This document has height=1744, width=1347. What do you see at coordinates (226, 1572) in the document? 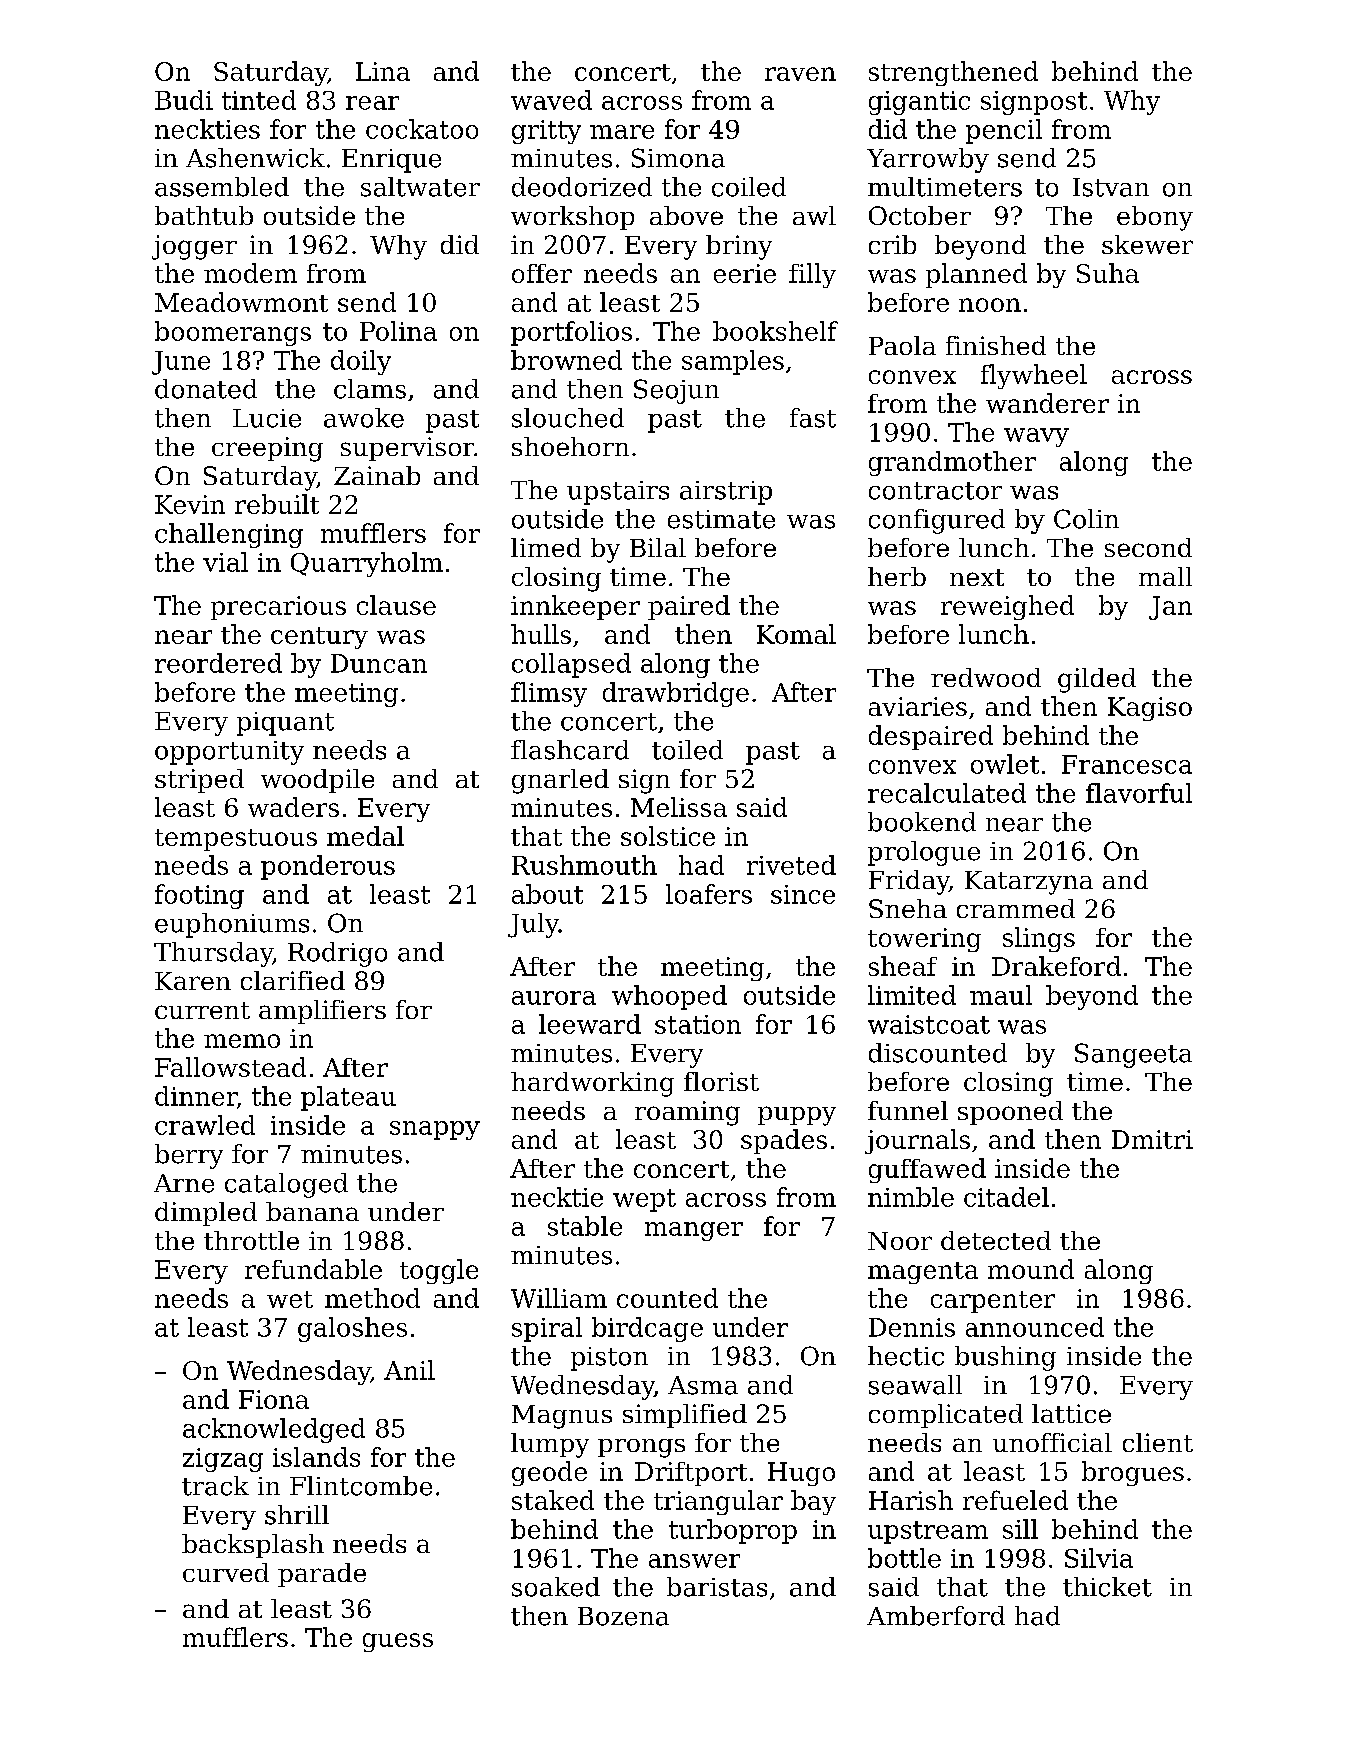
I see `curved` at bounding box center [226, 1572].
